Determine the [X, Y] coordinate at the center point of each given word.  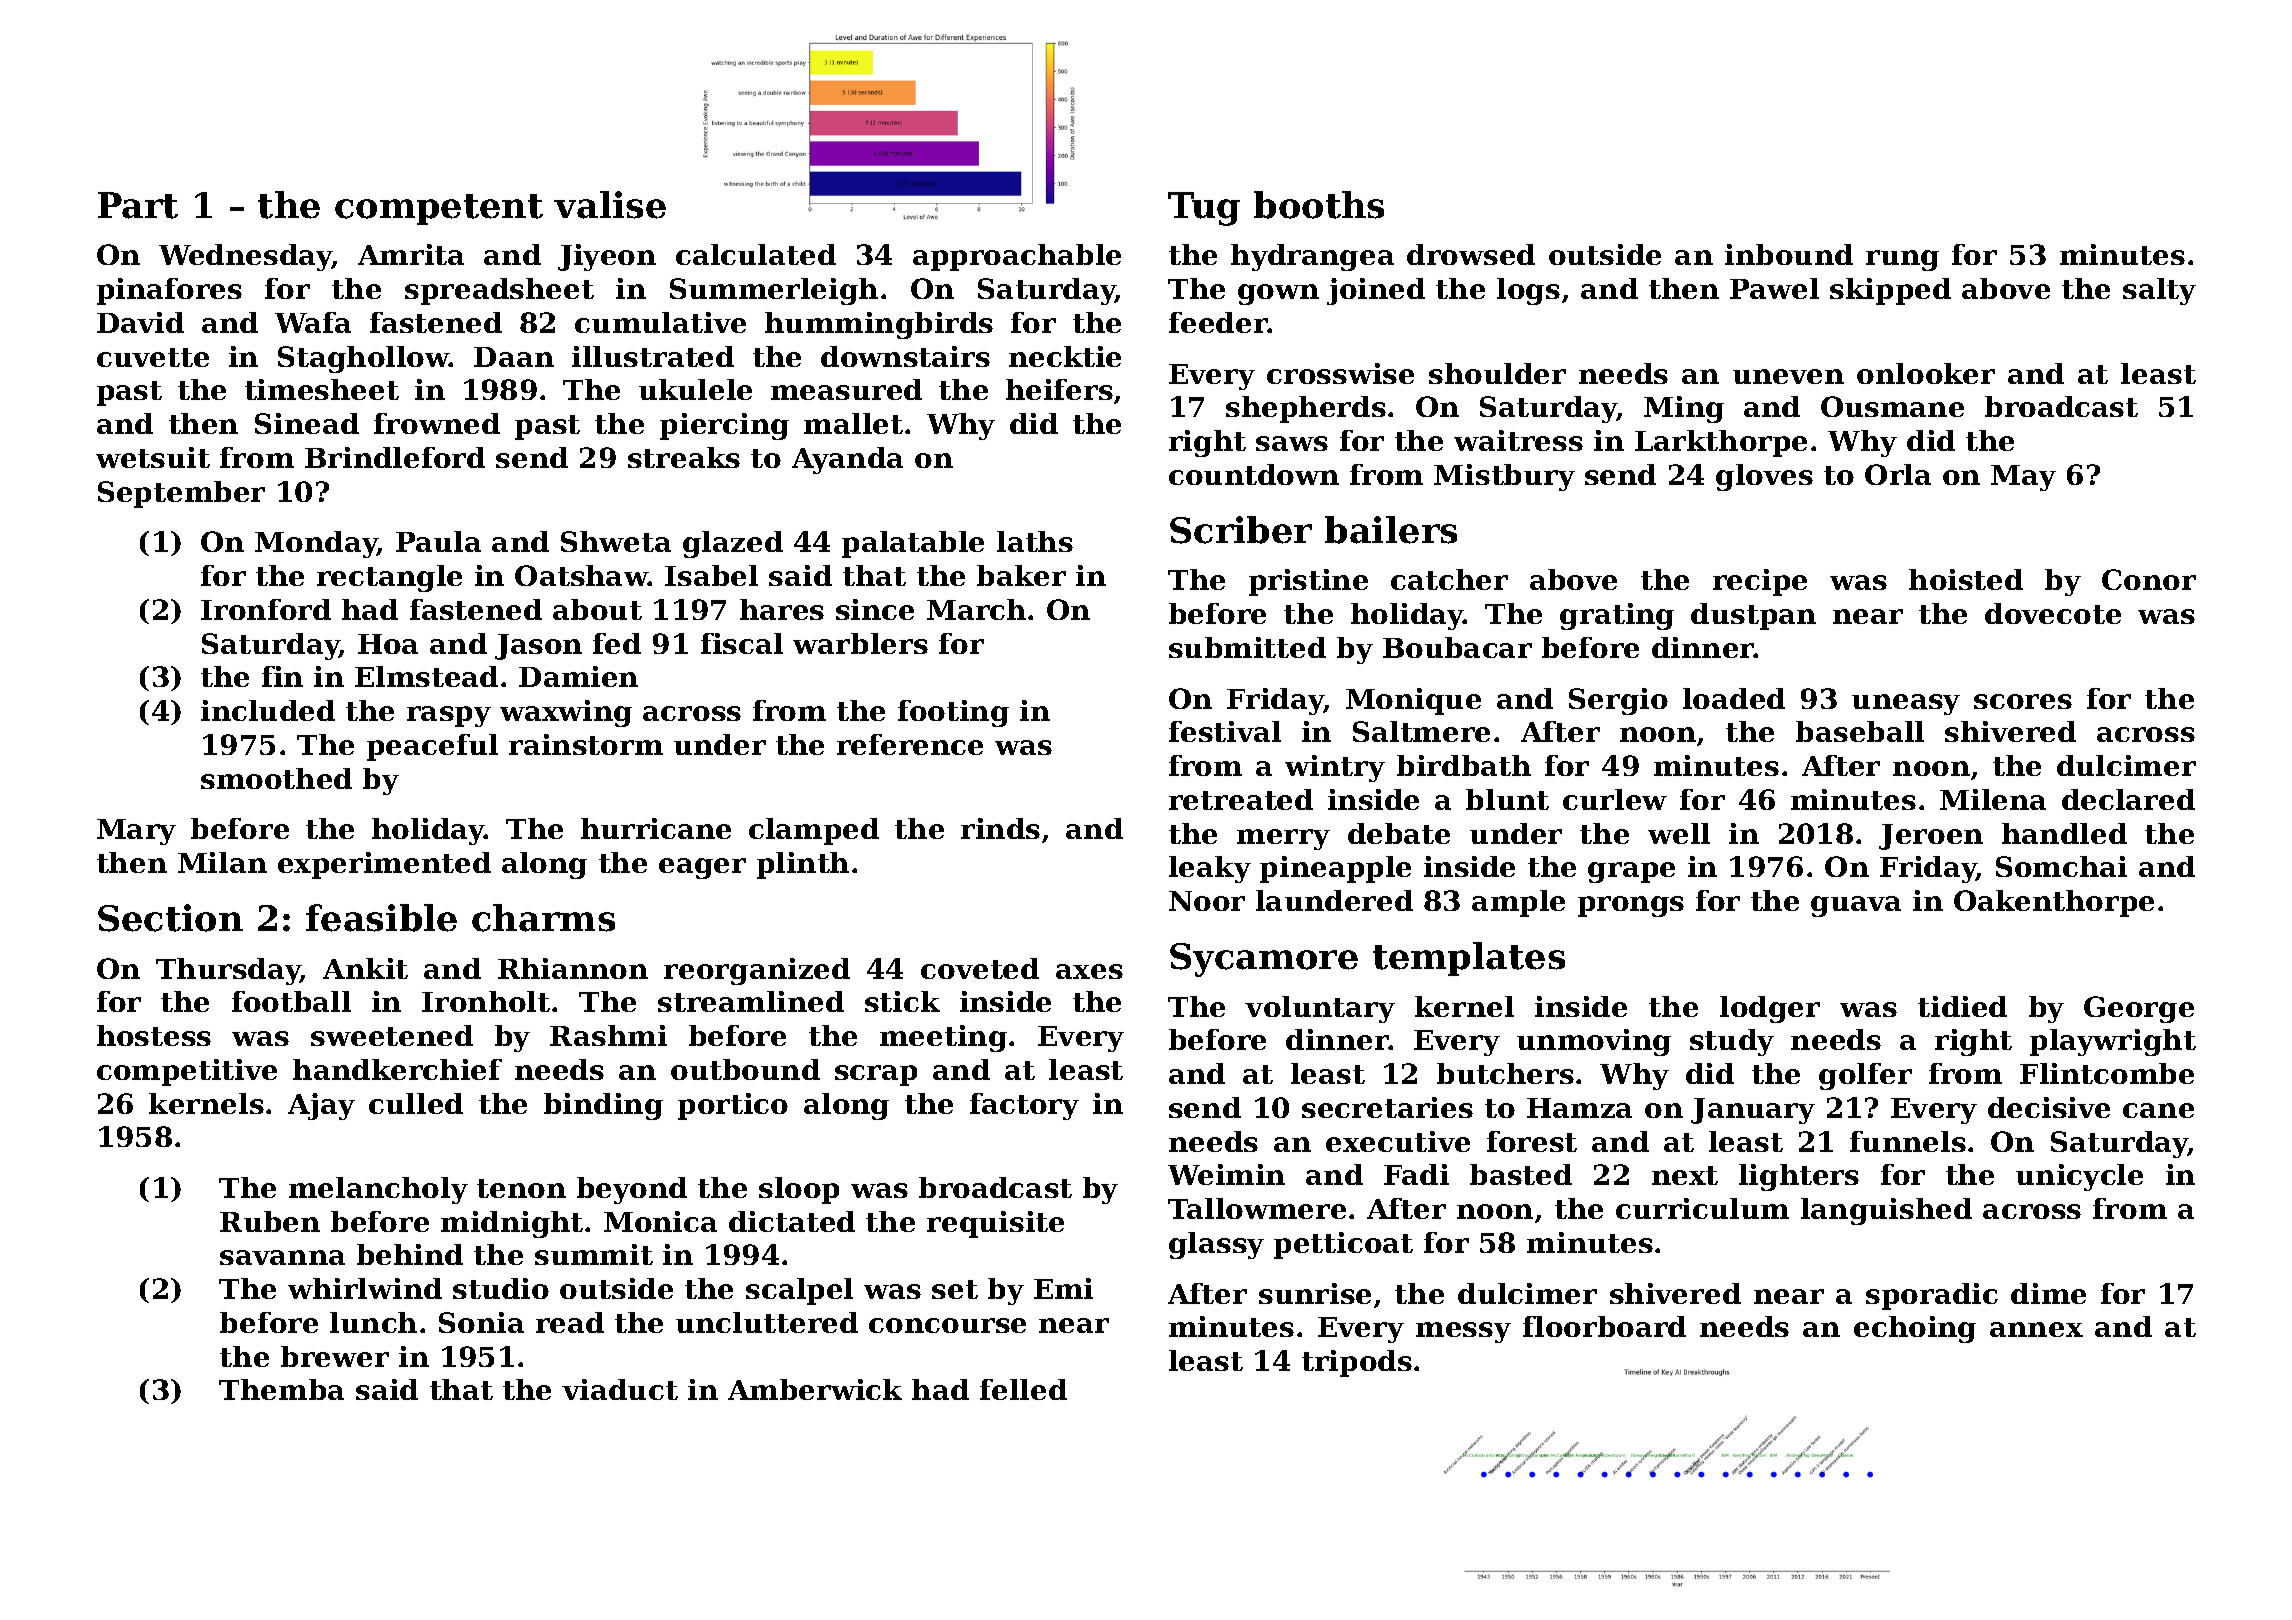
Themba [281, 1389]
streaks [684, 457]
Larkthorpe [1721, 443]
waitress [1518, 440]
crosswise [1340, 373]
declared [2128, 799]
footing [953, 713]
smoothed [276, 778]
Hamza [1579, 1108]
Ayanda [847, 460]
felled [1023, 1389]
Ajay [321, 1106]
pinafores [169, 291]
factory [1024, 1106]
